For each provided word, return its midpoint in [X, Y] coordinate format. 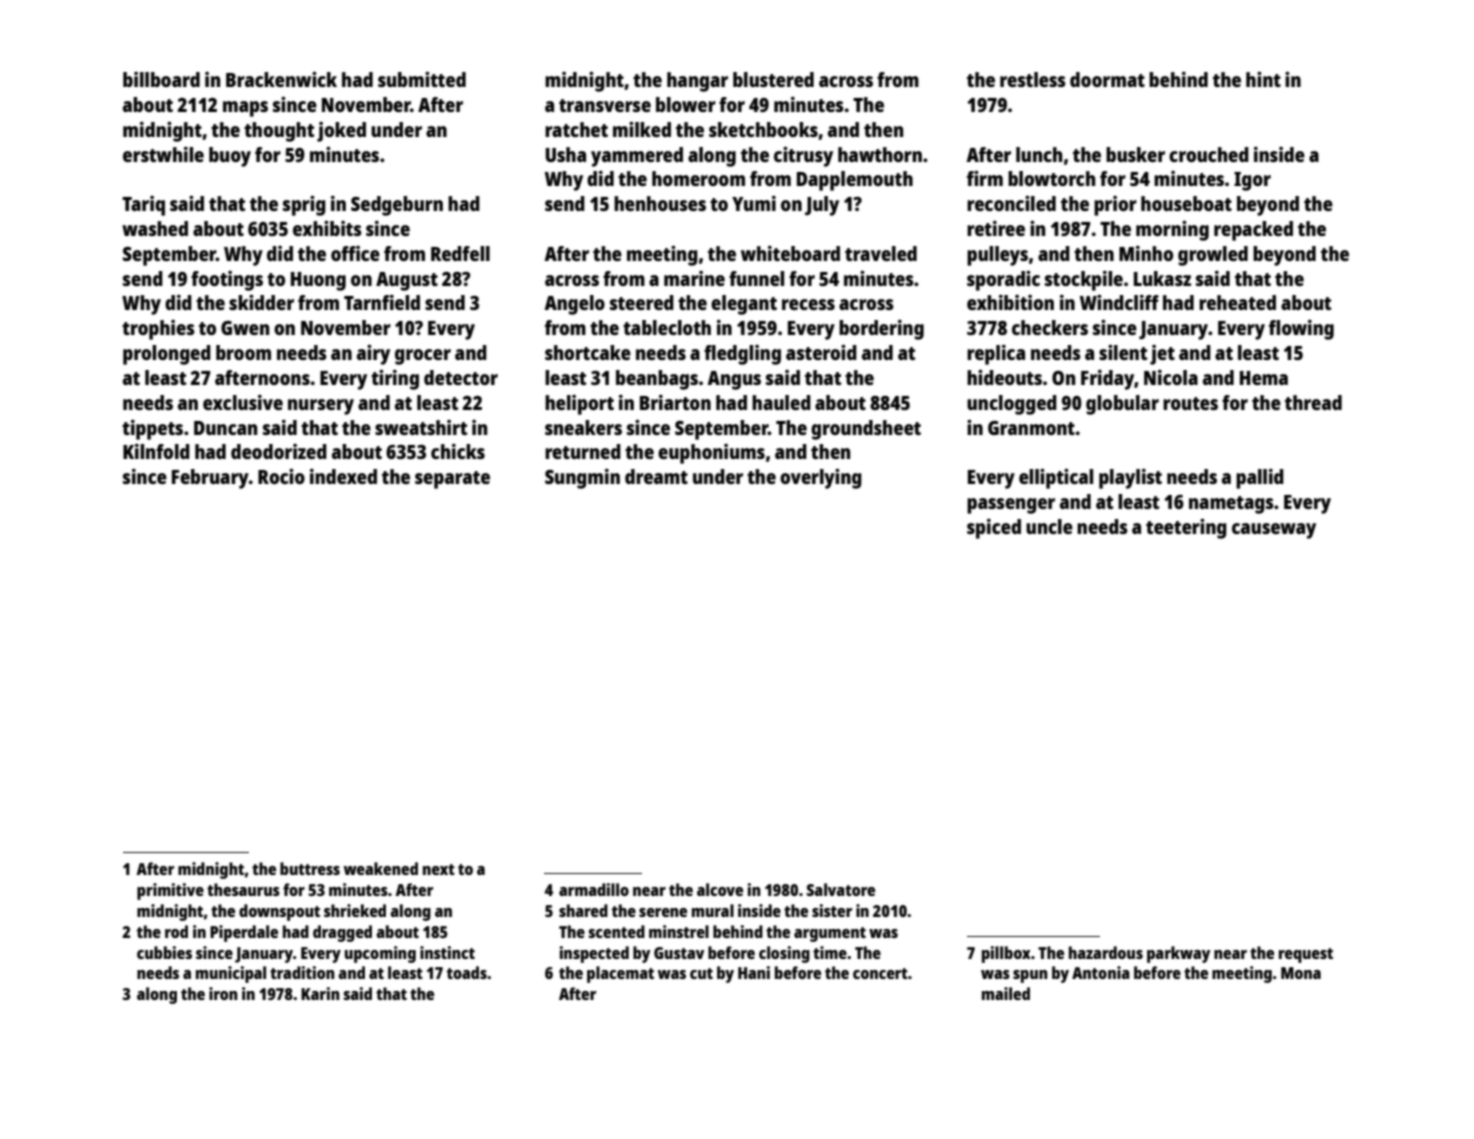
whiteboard [790, 253]
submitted [422, 79]
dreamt [656, 476]
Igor [1252, 181]
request [1306, 955]
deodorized [279, 451]
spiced [994, 529]
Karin [320, 993]
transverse [605, 105]
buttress [310, 868]
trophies [158, 330]
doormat [1107, 79]
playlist [1130, 479]
